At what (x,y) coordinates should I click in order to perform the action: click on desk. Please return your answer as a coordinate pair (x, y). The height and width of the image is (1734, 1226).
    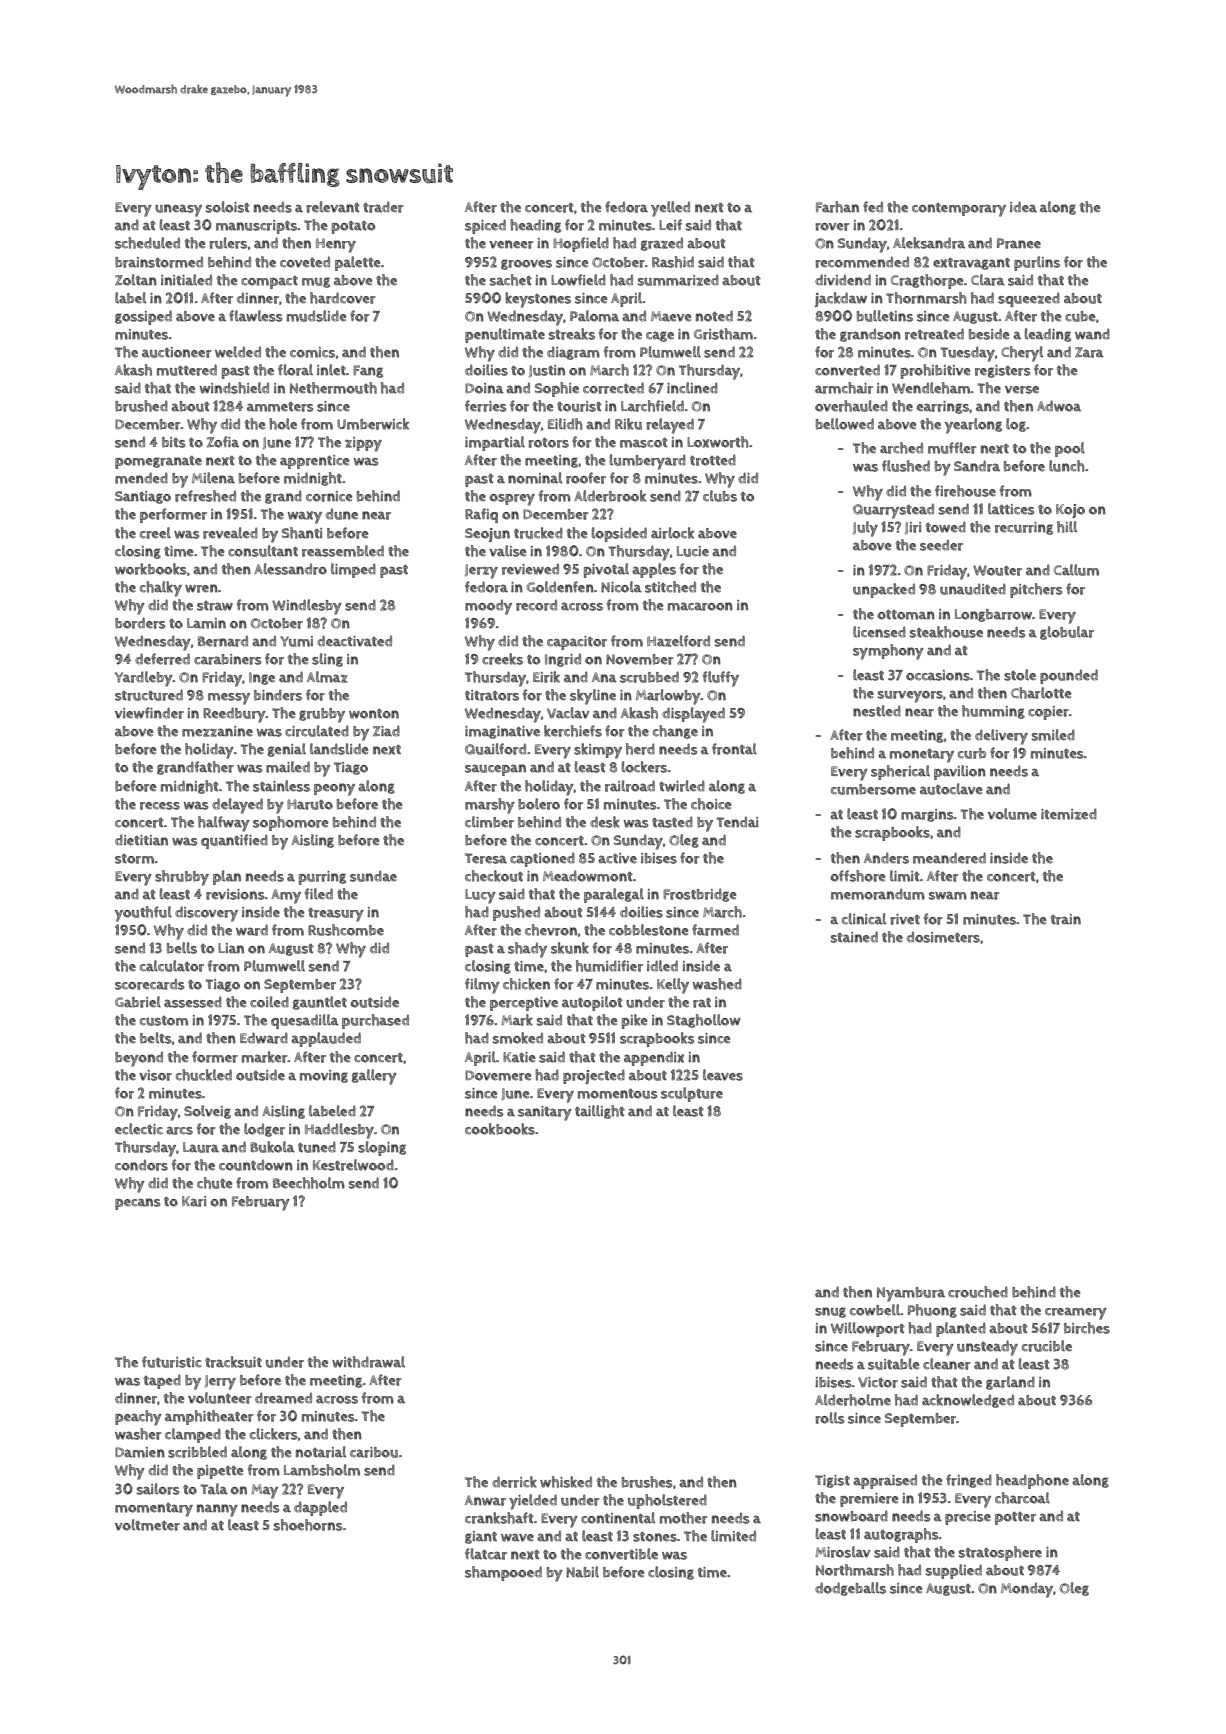
    Looking at the image, I should click on (605, 822).
